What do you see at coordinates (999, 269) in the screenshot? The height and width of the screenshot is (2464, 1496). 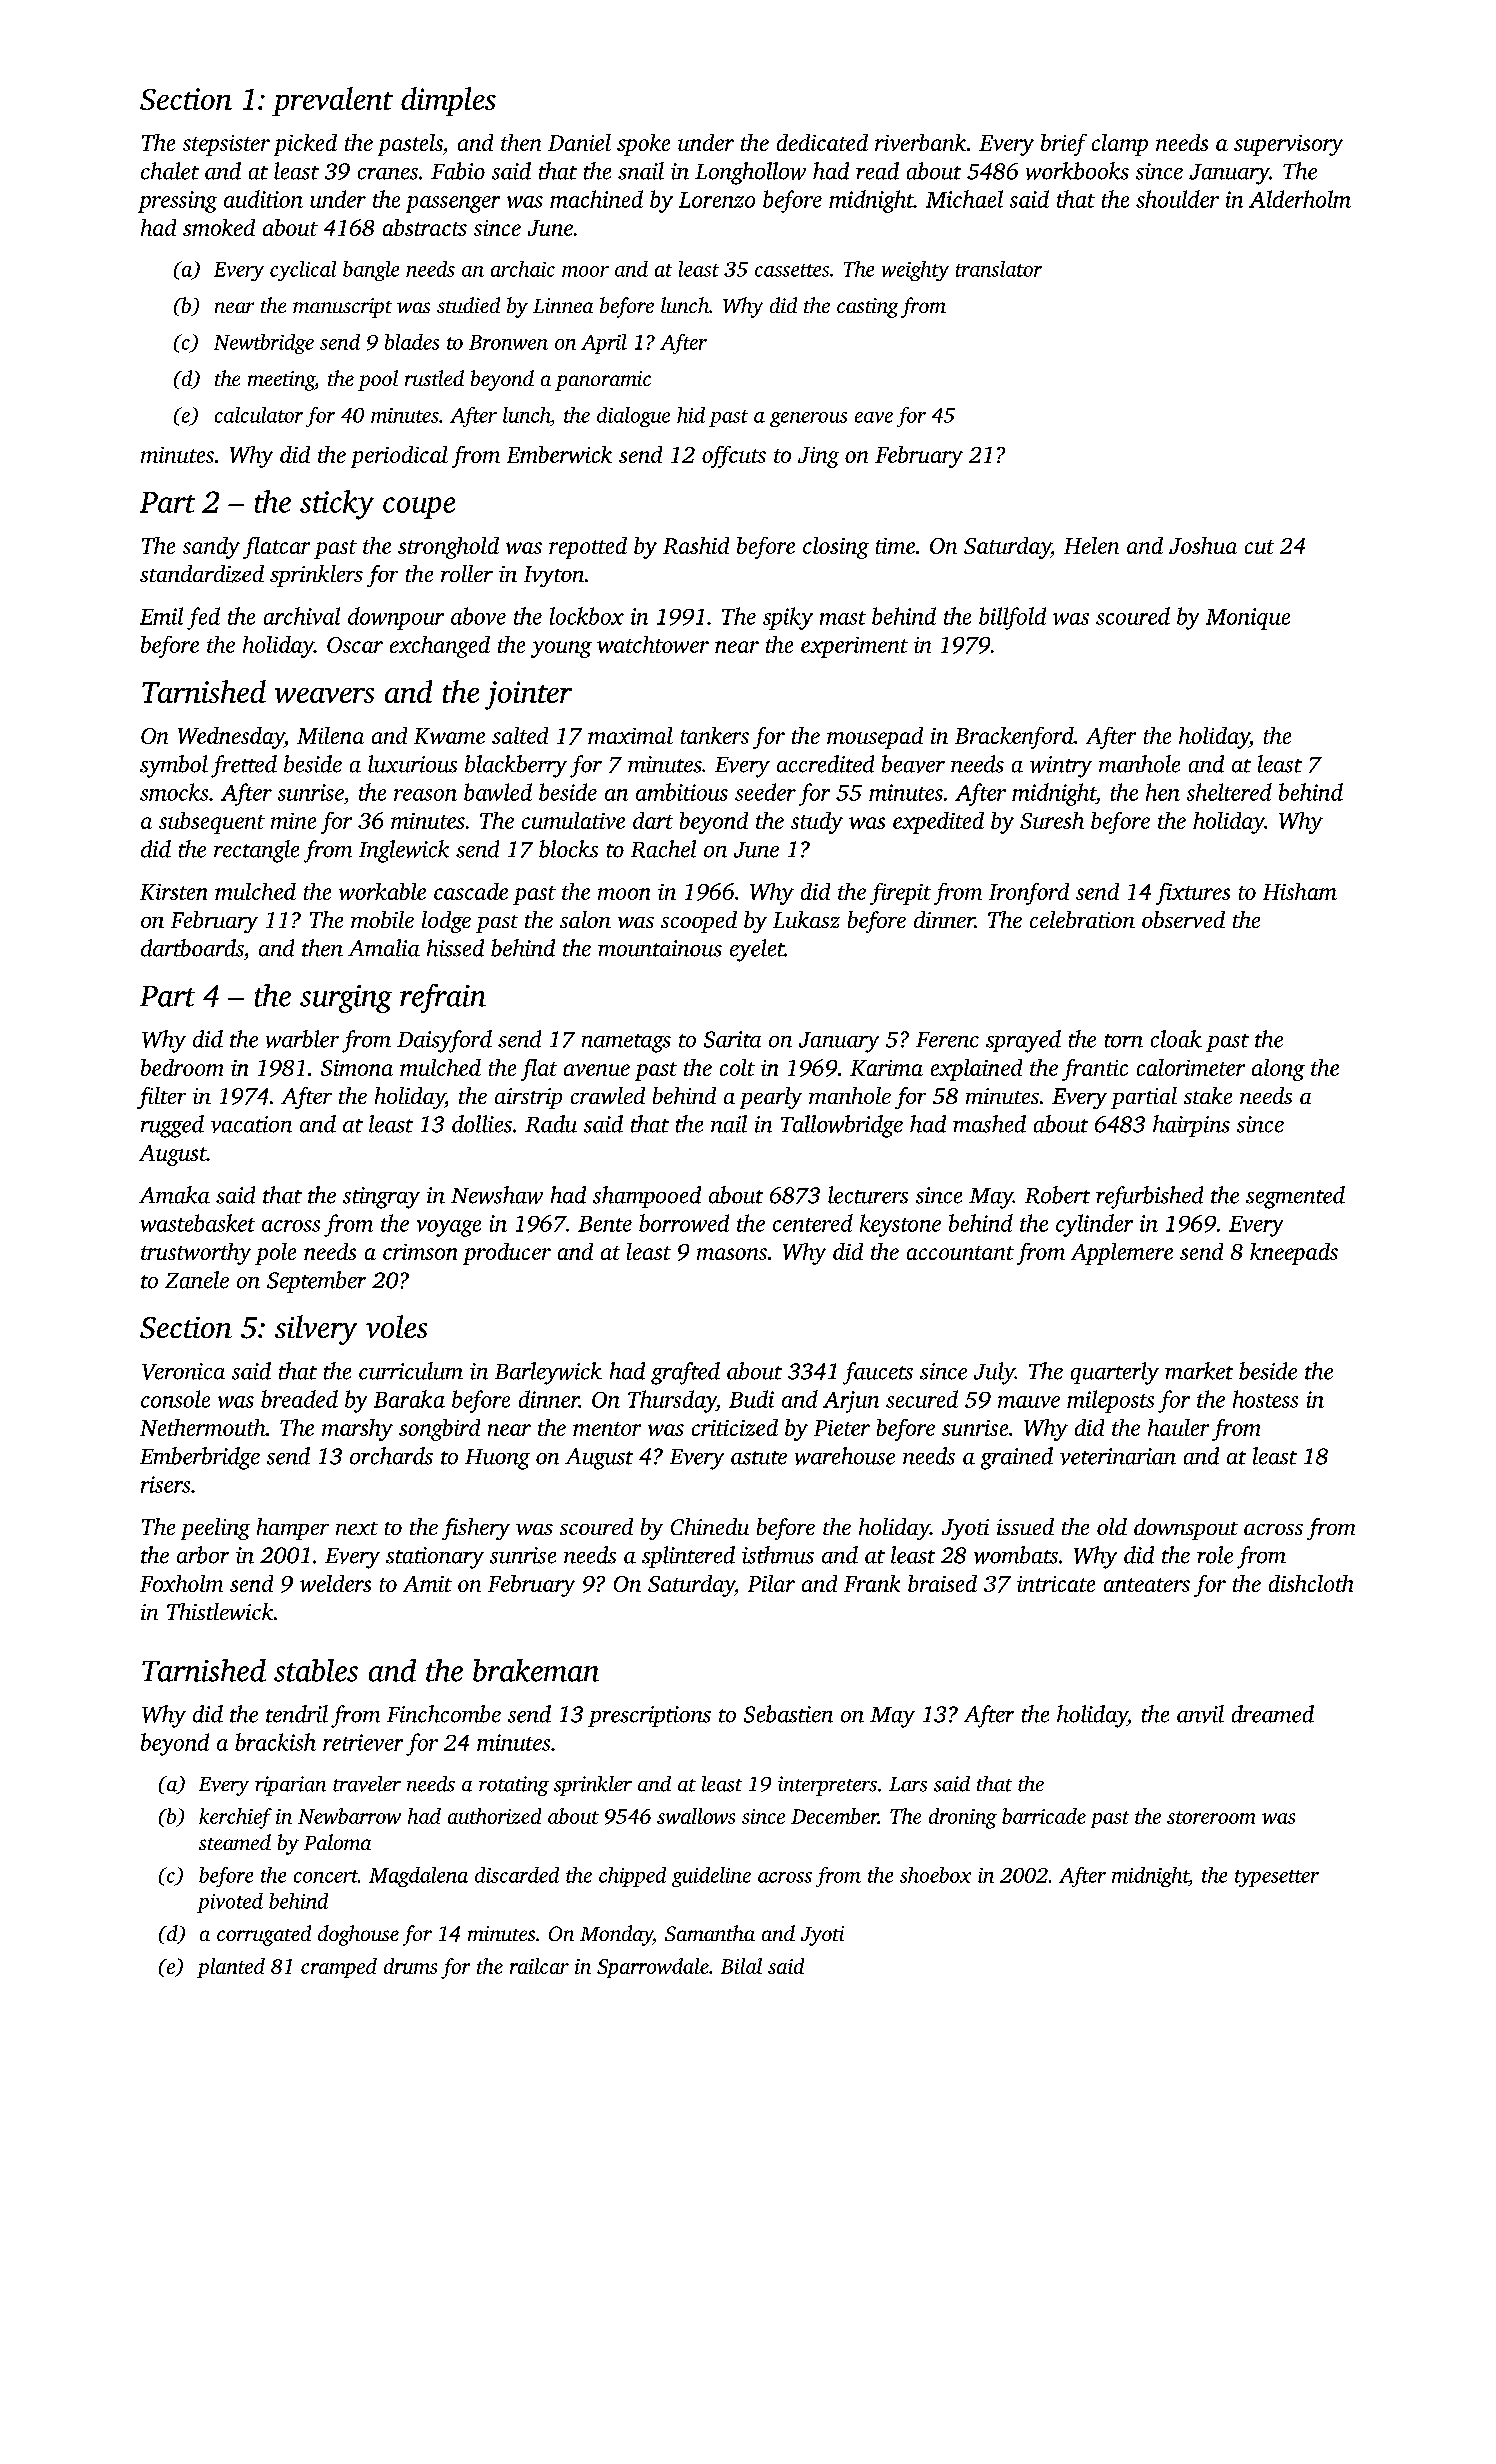 I see `translator` at bounding box center [999, 269].
